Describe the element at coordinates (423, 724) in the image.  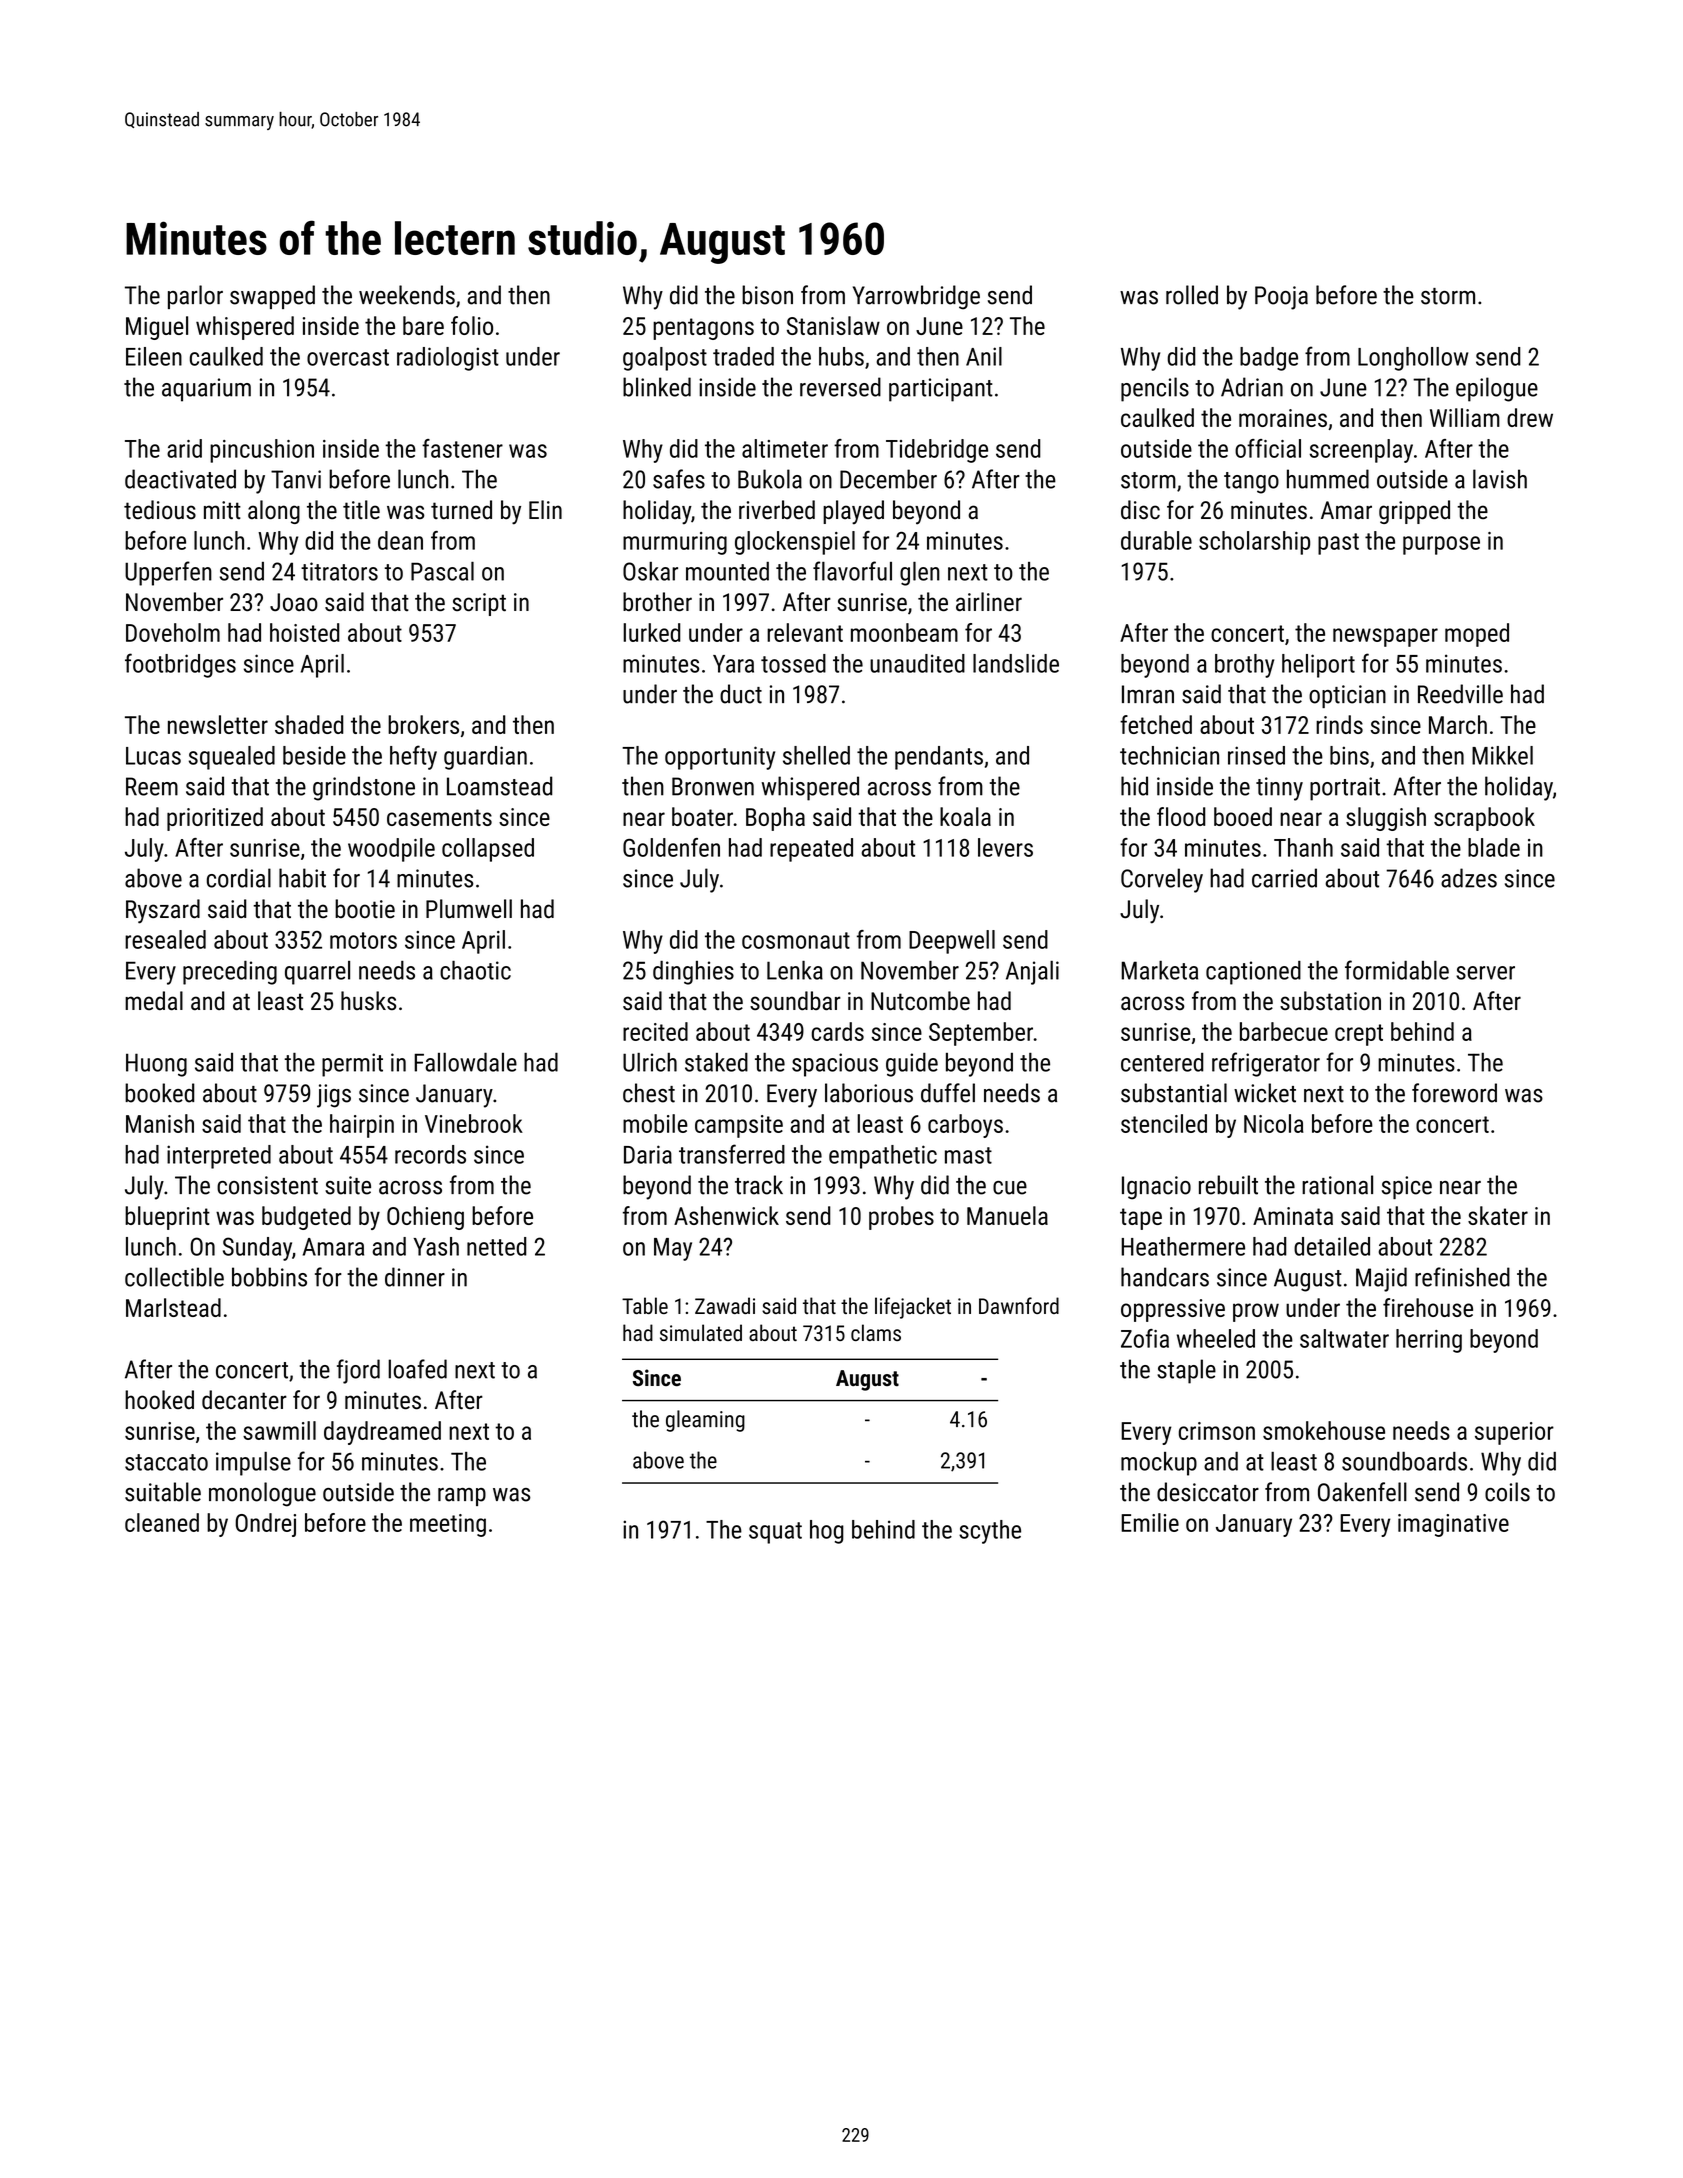
I see `brokers` at that location.
